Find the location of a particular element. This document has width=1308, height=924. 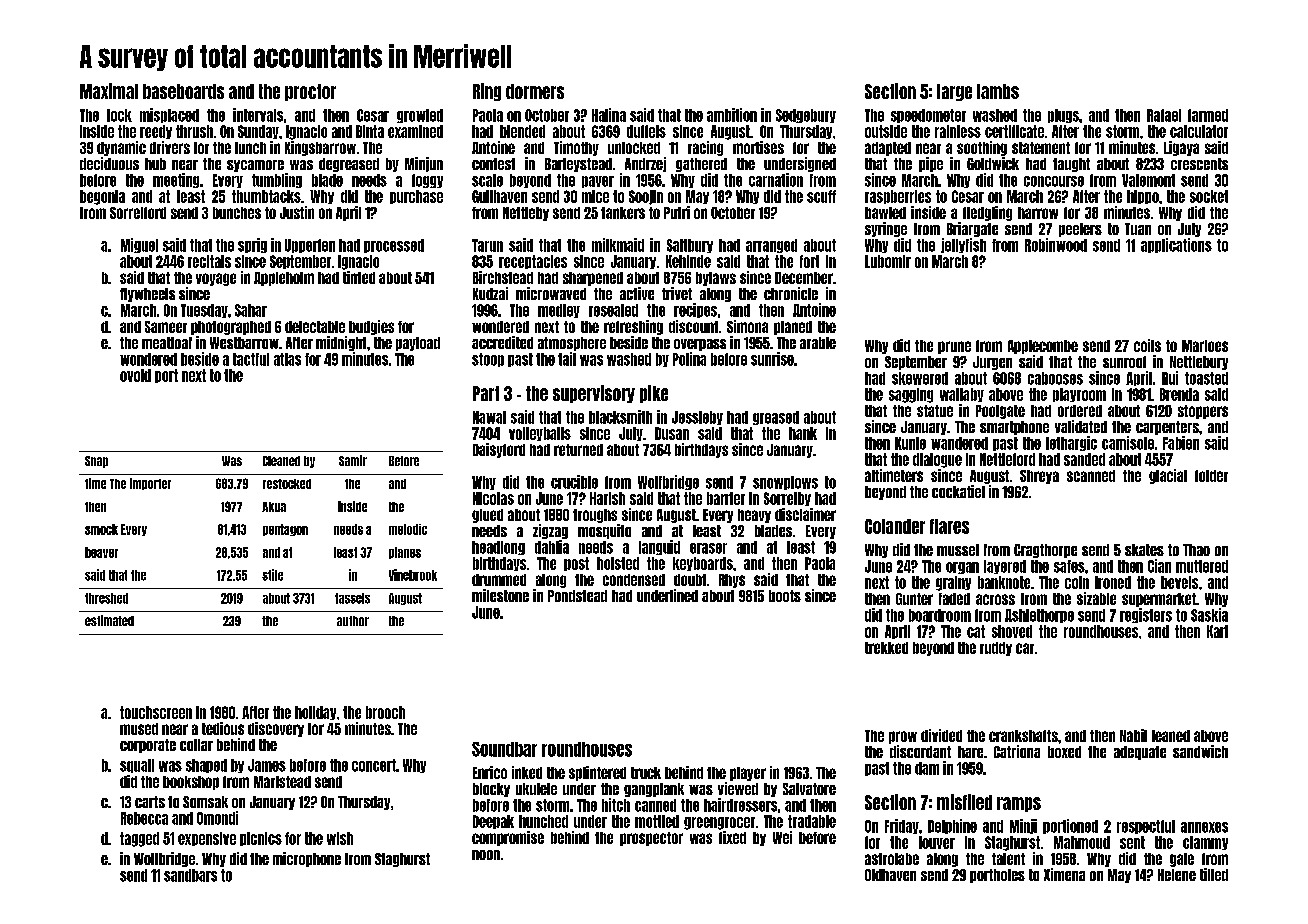

threshed is located at coordinates (106, 598).
